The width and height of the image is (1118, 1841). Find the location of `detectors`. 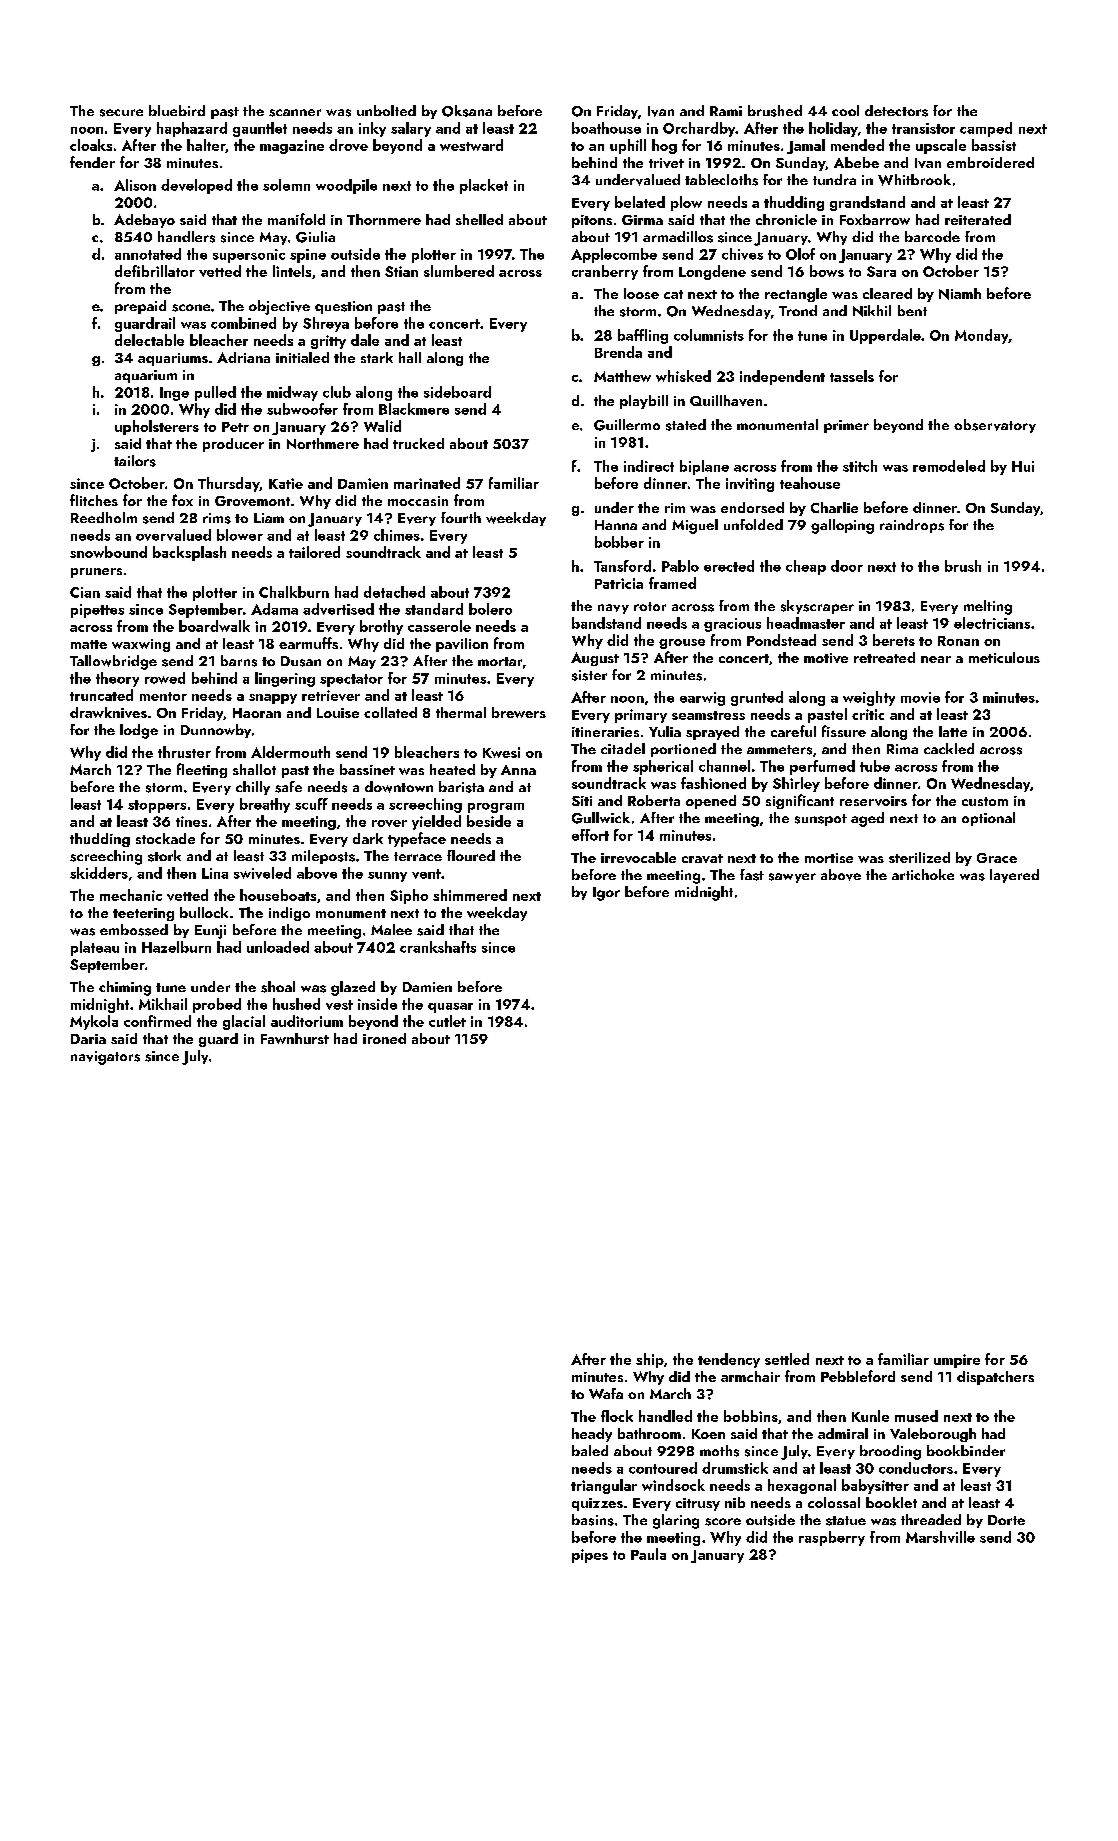

detectors is located at coordinates (896, 111).
